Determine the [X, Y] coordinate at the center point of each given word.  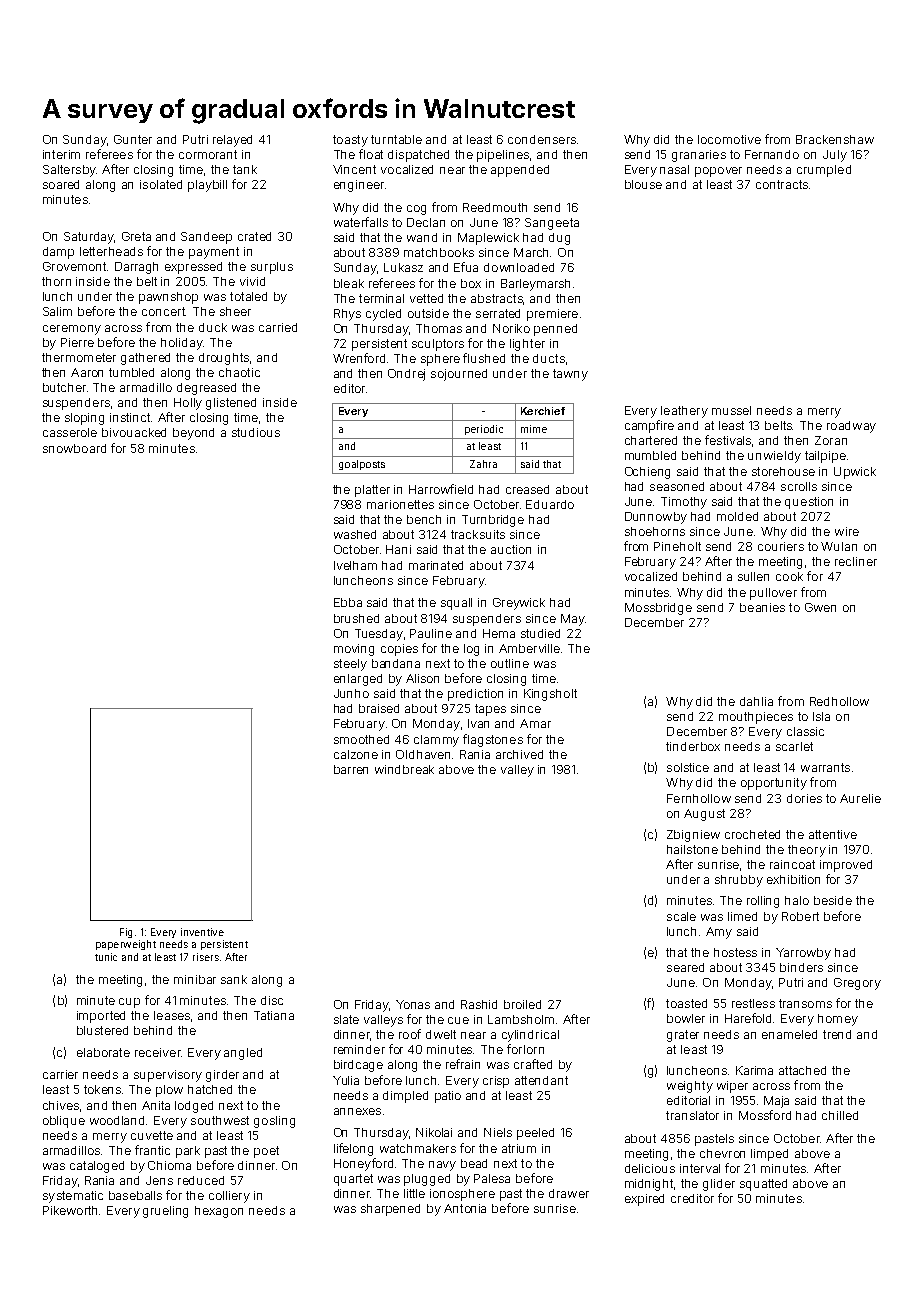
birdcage [358, 1066]
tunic [106, 957]
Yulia [346, 1080]
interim [61, 154]
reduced [201, 1180]
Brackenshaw [835, 139]
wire [847, 531]
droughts [224, 359]
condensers [542, 139]
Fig [126, 933]
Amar [535, 723]
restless [753, 1003]
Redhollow [839, 701]
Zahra [483, 464]
